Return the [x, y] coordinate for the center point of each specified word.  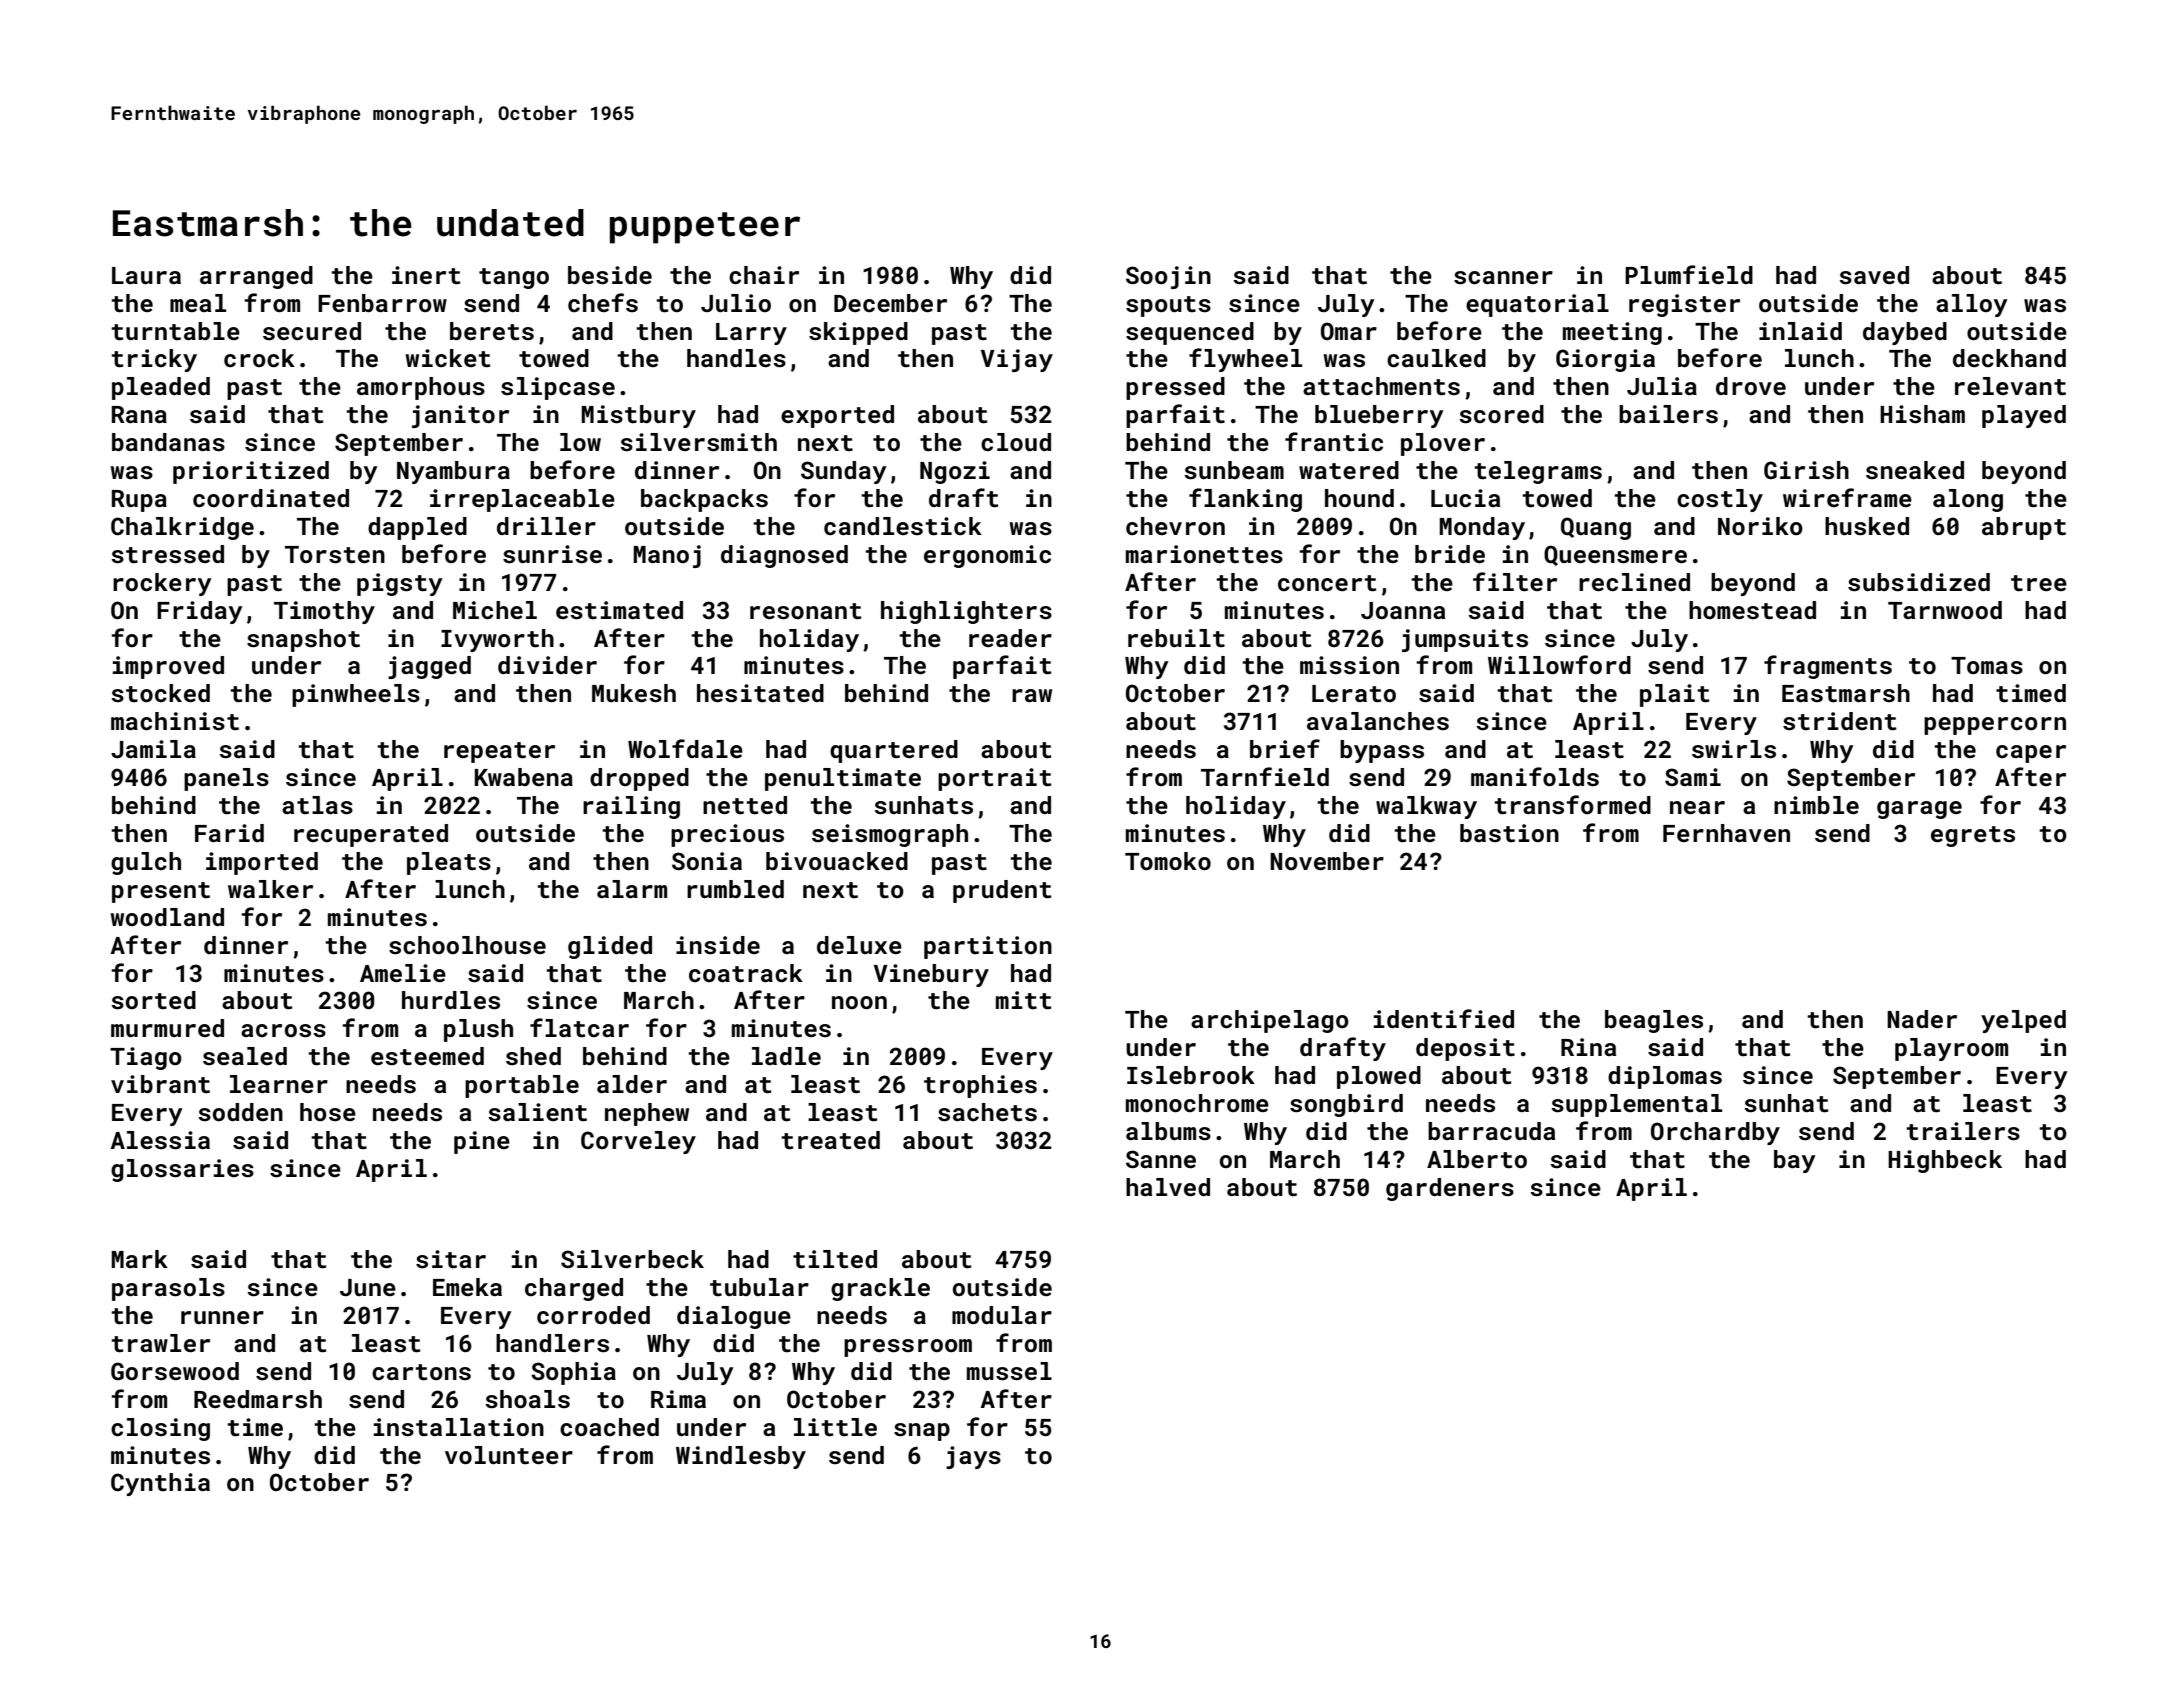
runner [222, 1317]
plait [1674, 695]
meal [198, 303]
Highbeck [1945, 1161]
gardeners [1450, 1189]
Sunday [843, 472]
